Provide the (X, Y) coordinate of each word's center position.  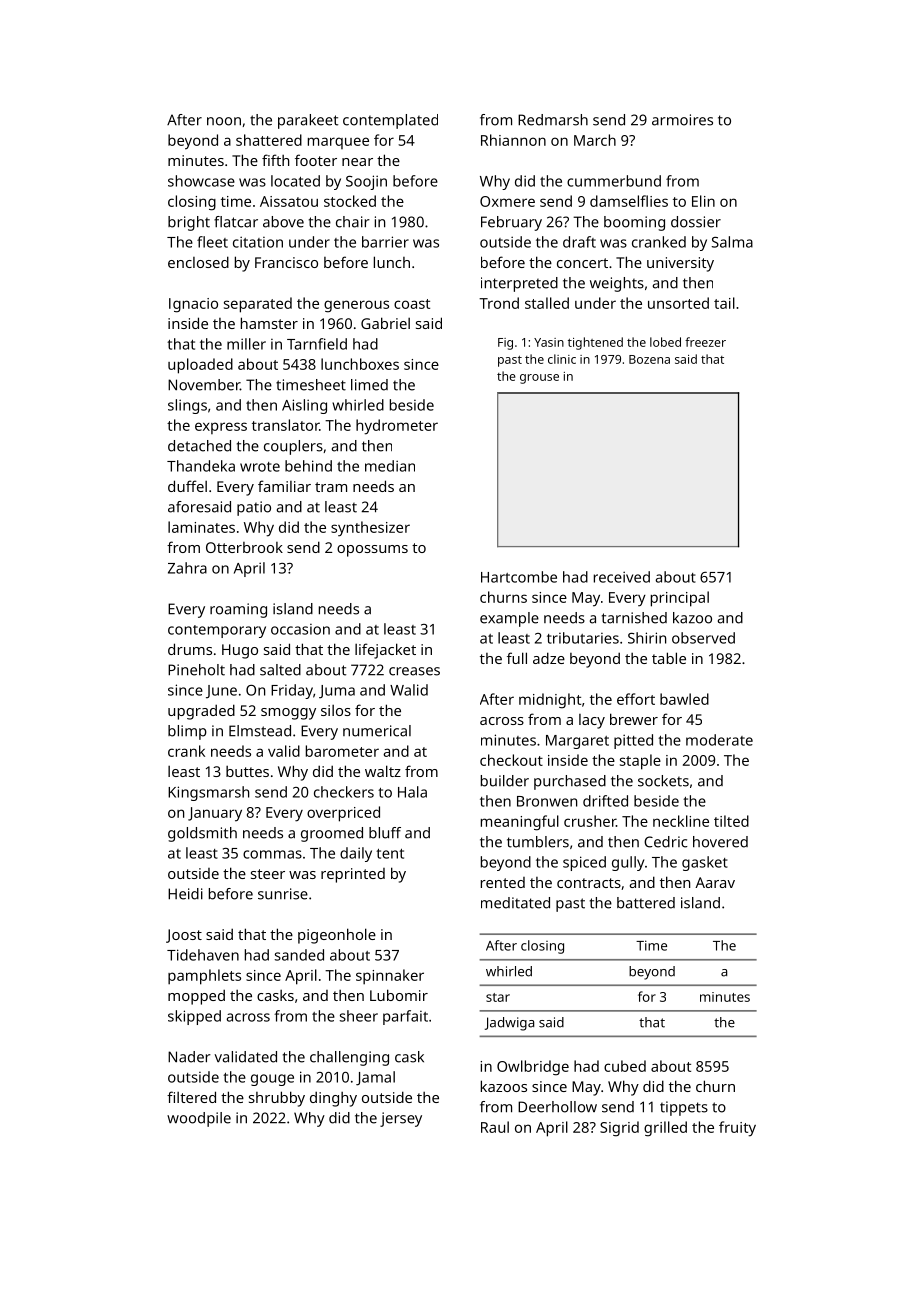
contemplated (390, 121)
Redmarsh (553, 120)
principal (680, 599)
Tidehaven (203, 955)
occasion (300, 629)
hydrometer (397, 427)
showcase (201, 181)
